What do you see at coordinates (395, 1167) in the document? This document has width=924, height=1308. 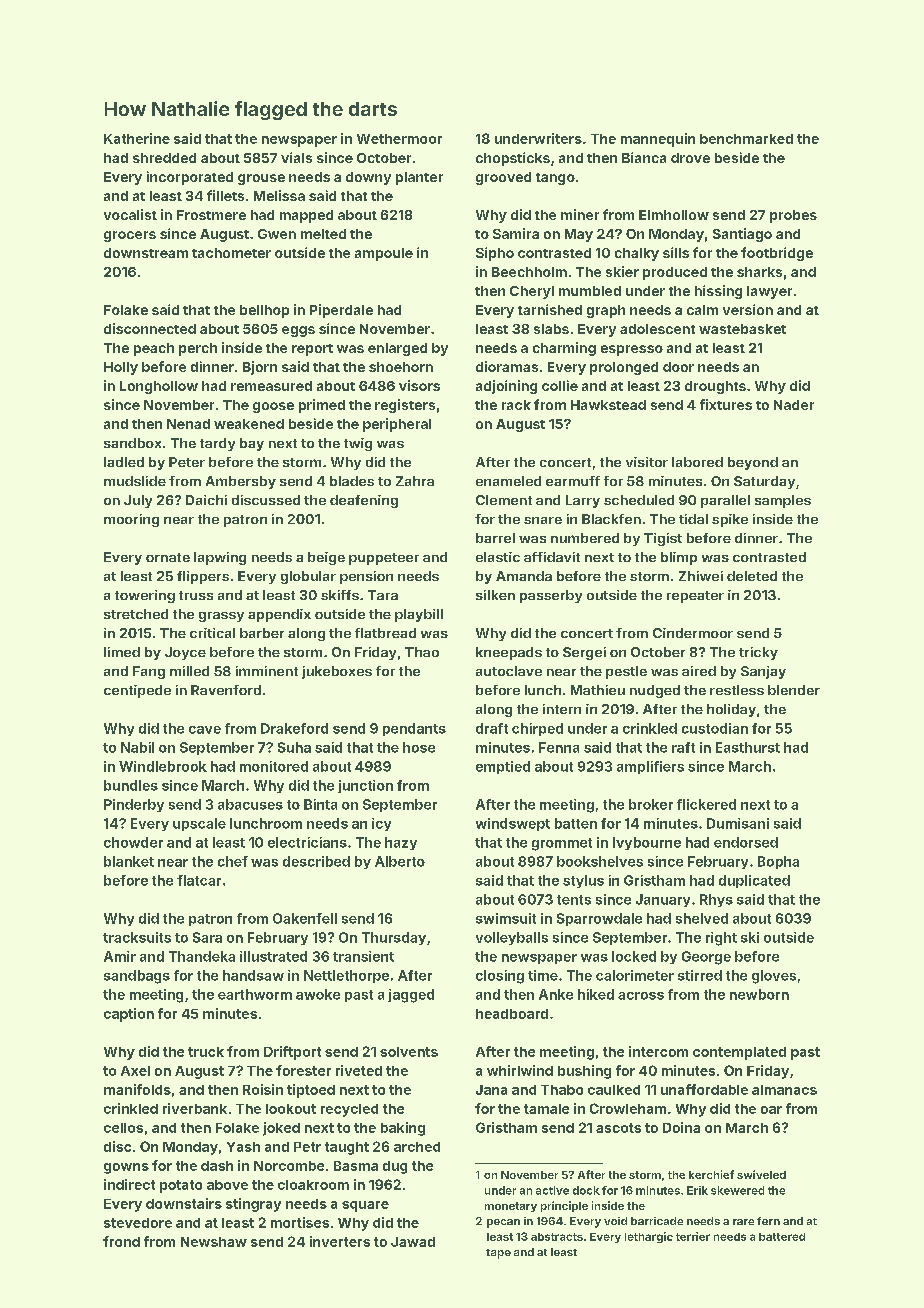 I see `dug` at bounding box center [395, 1167].
